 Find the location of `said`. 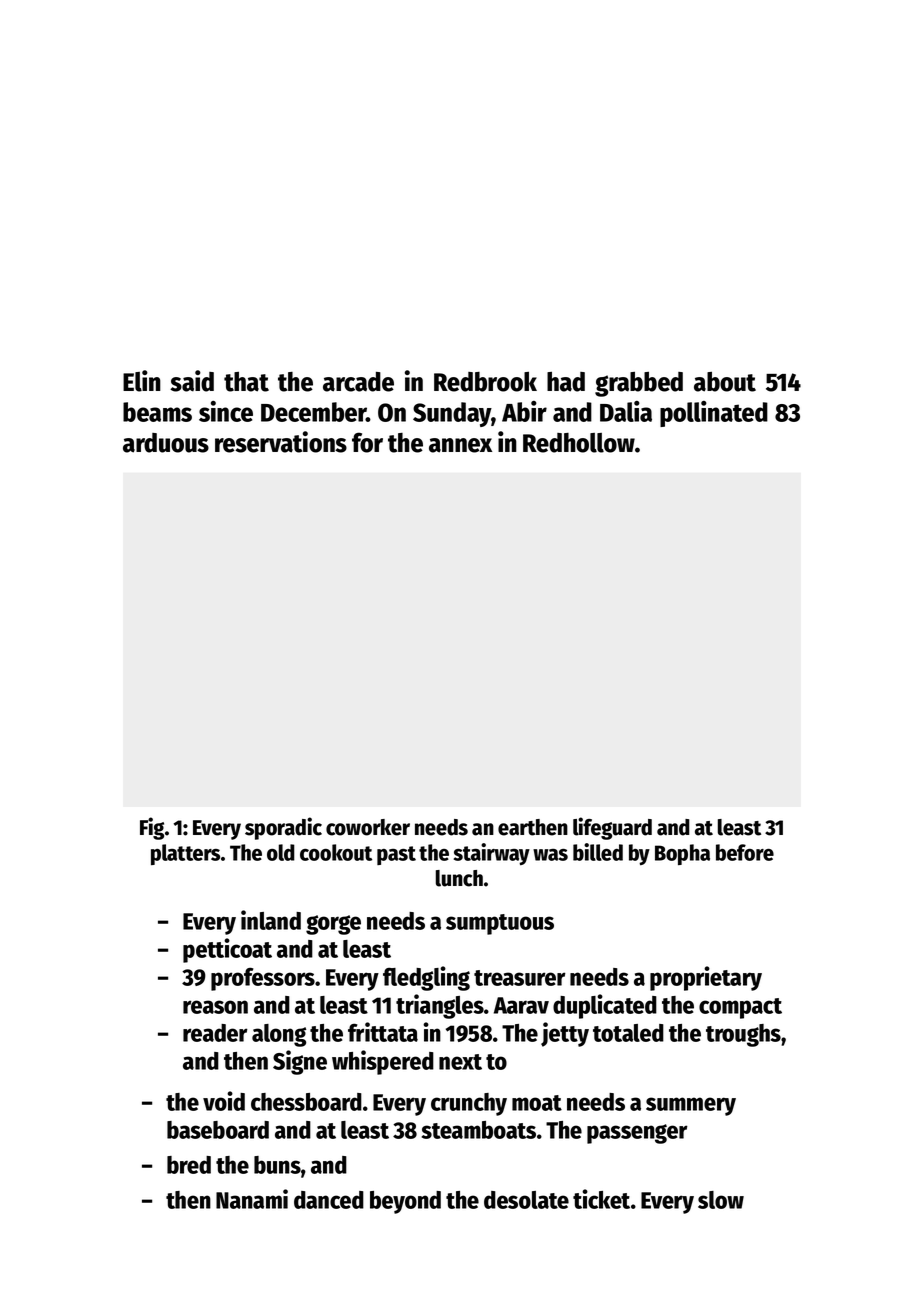

said is located at coordinates (192, 381).
